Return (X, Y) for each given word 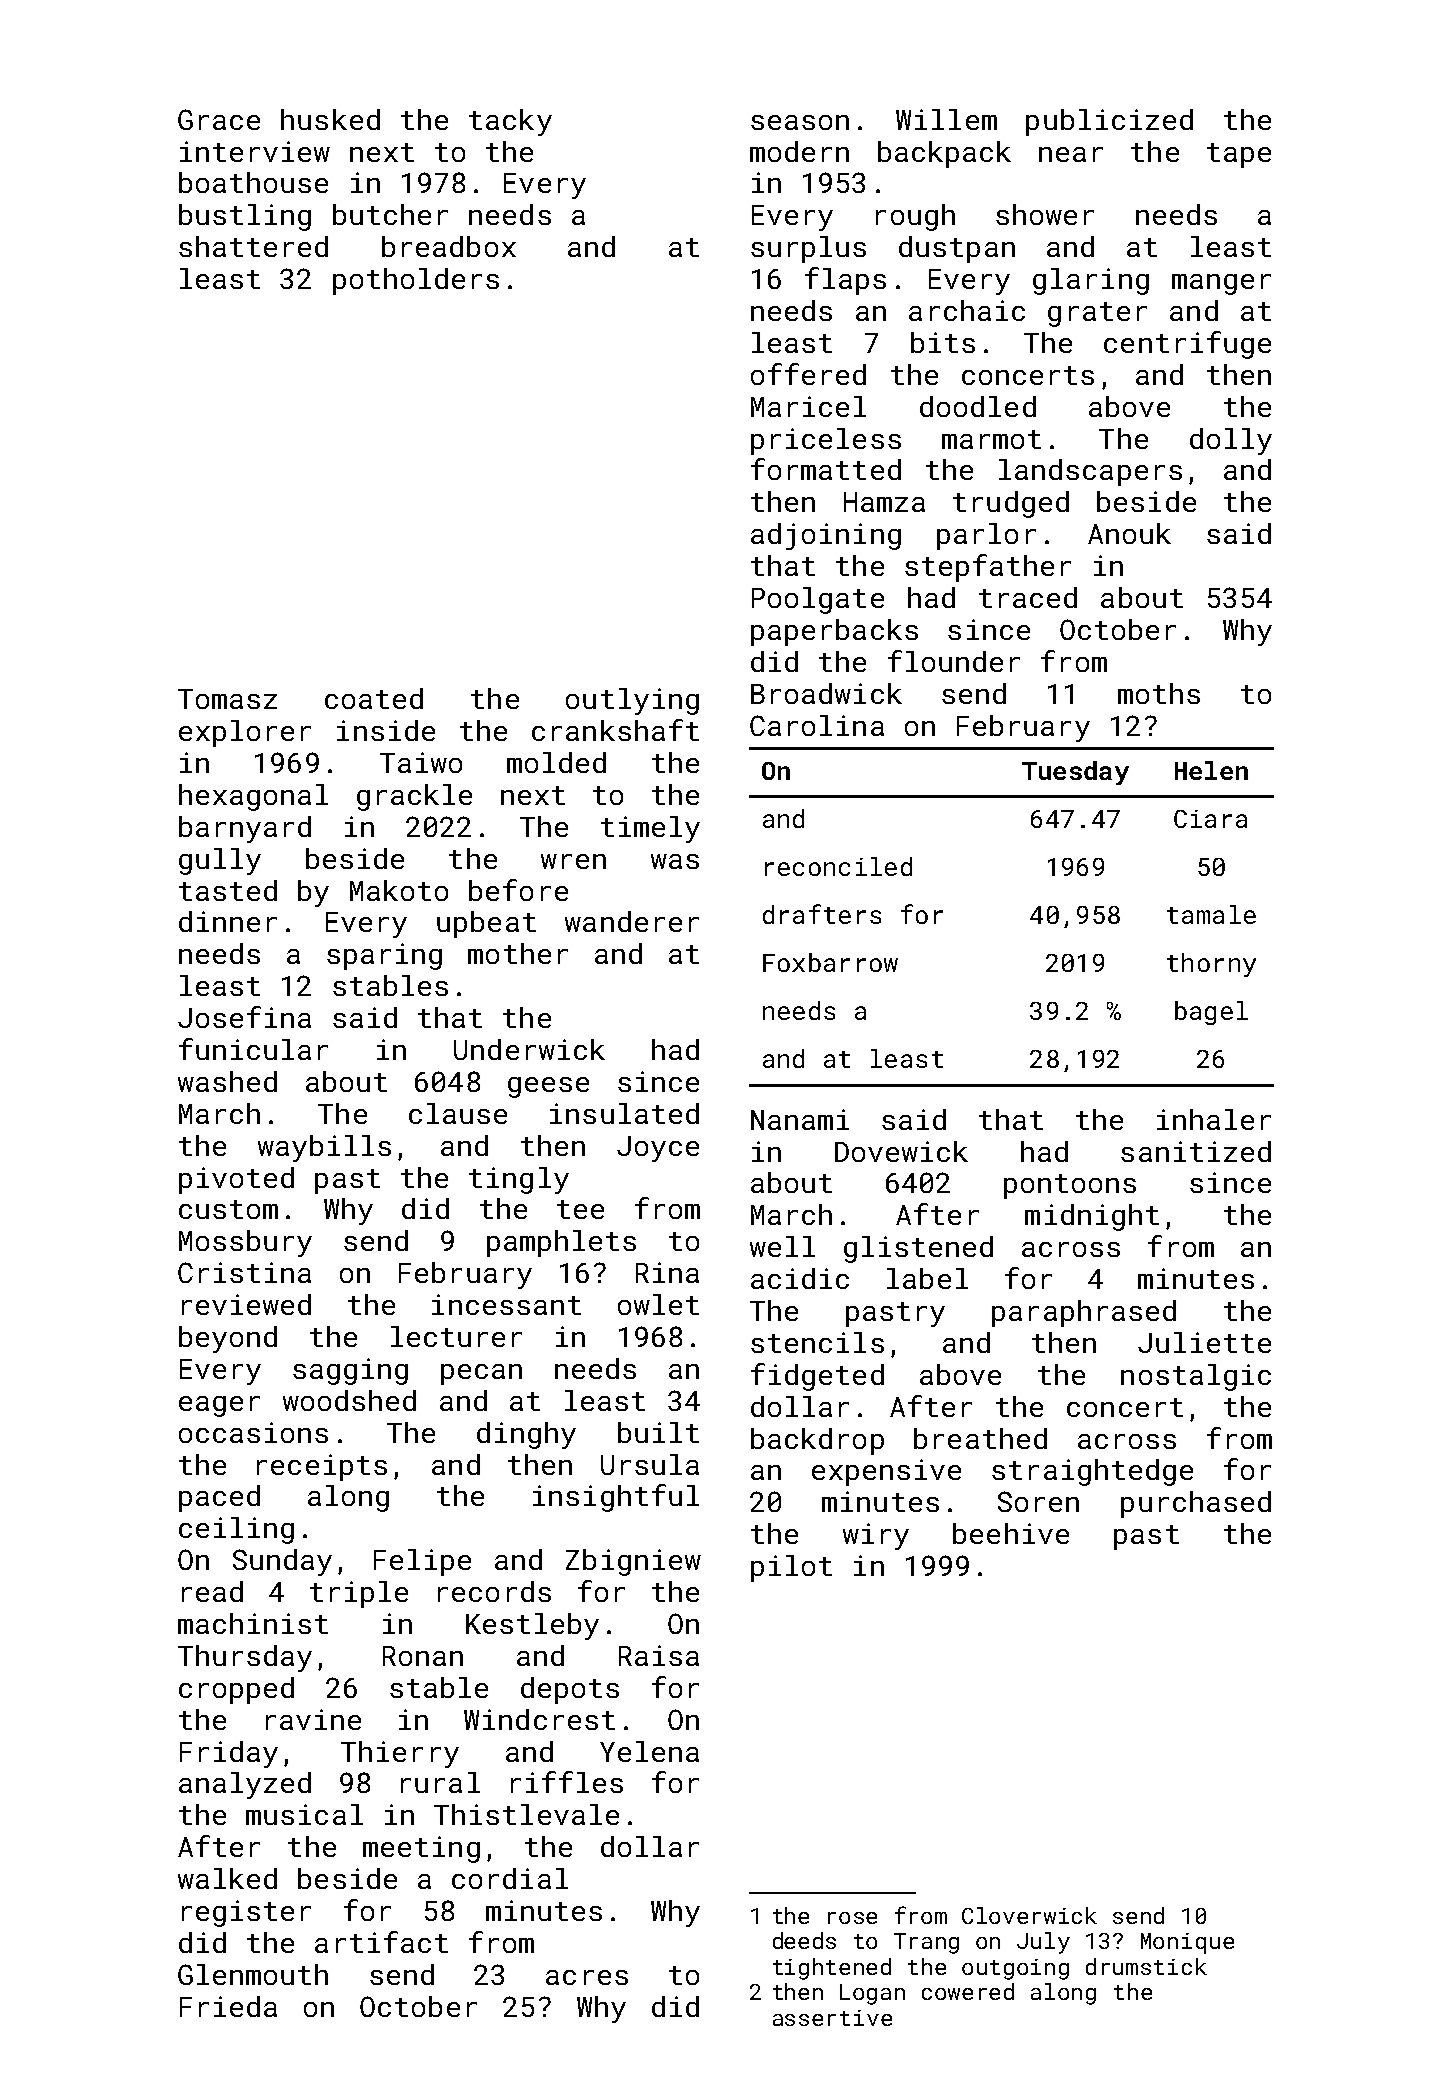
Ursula (650, 1464)
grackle (414, 797)
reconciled (838, 866)
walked (227, 1878)
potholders (416, 281)
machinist (253, 1623)
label (927, 1278)
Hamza (884, 502)
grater (1097, 314)
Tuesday (1075, 773)
